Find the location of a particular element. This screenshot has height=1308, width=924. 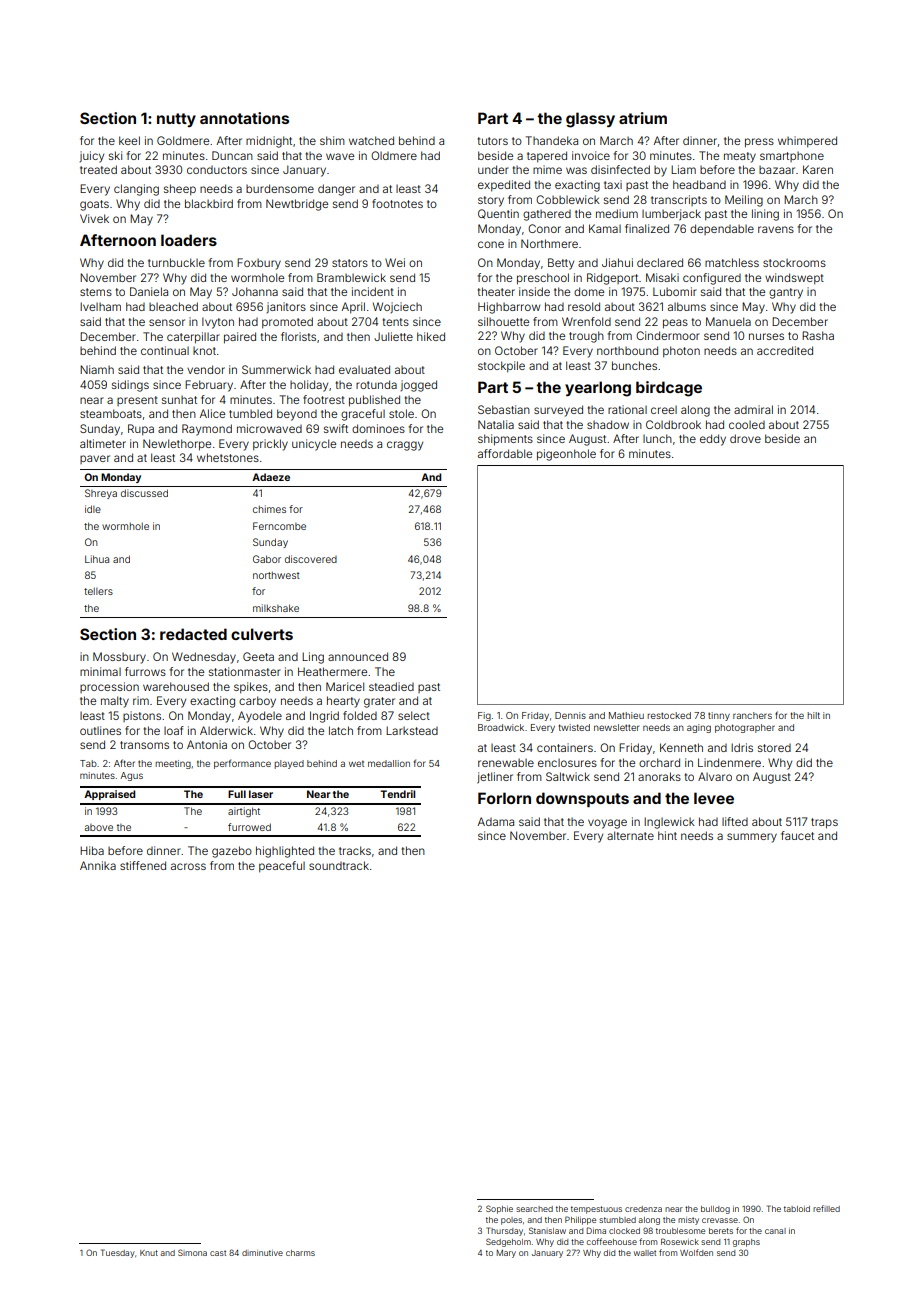

hint is located at coordinates (667, 835).
